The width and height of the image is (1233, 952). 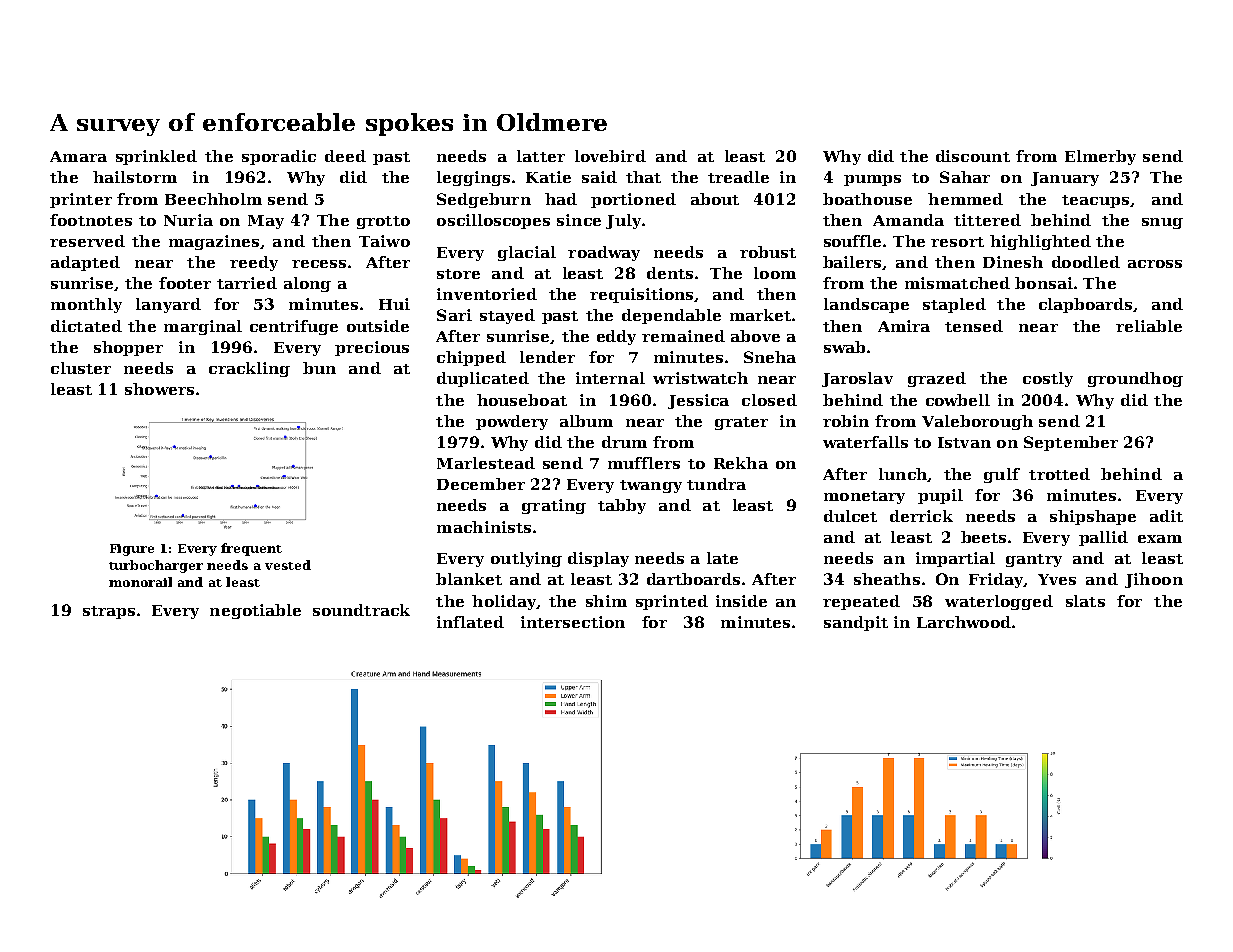 What do you see at coordinates (541, 156) in the image?
I see `latter` at bounding box center [541, 156].
